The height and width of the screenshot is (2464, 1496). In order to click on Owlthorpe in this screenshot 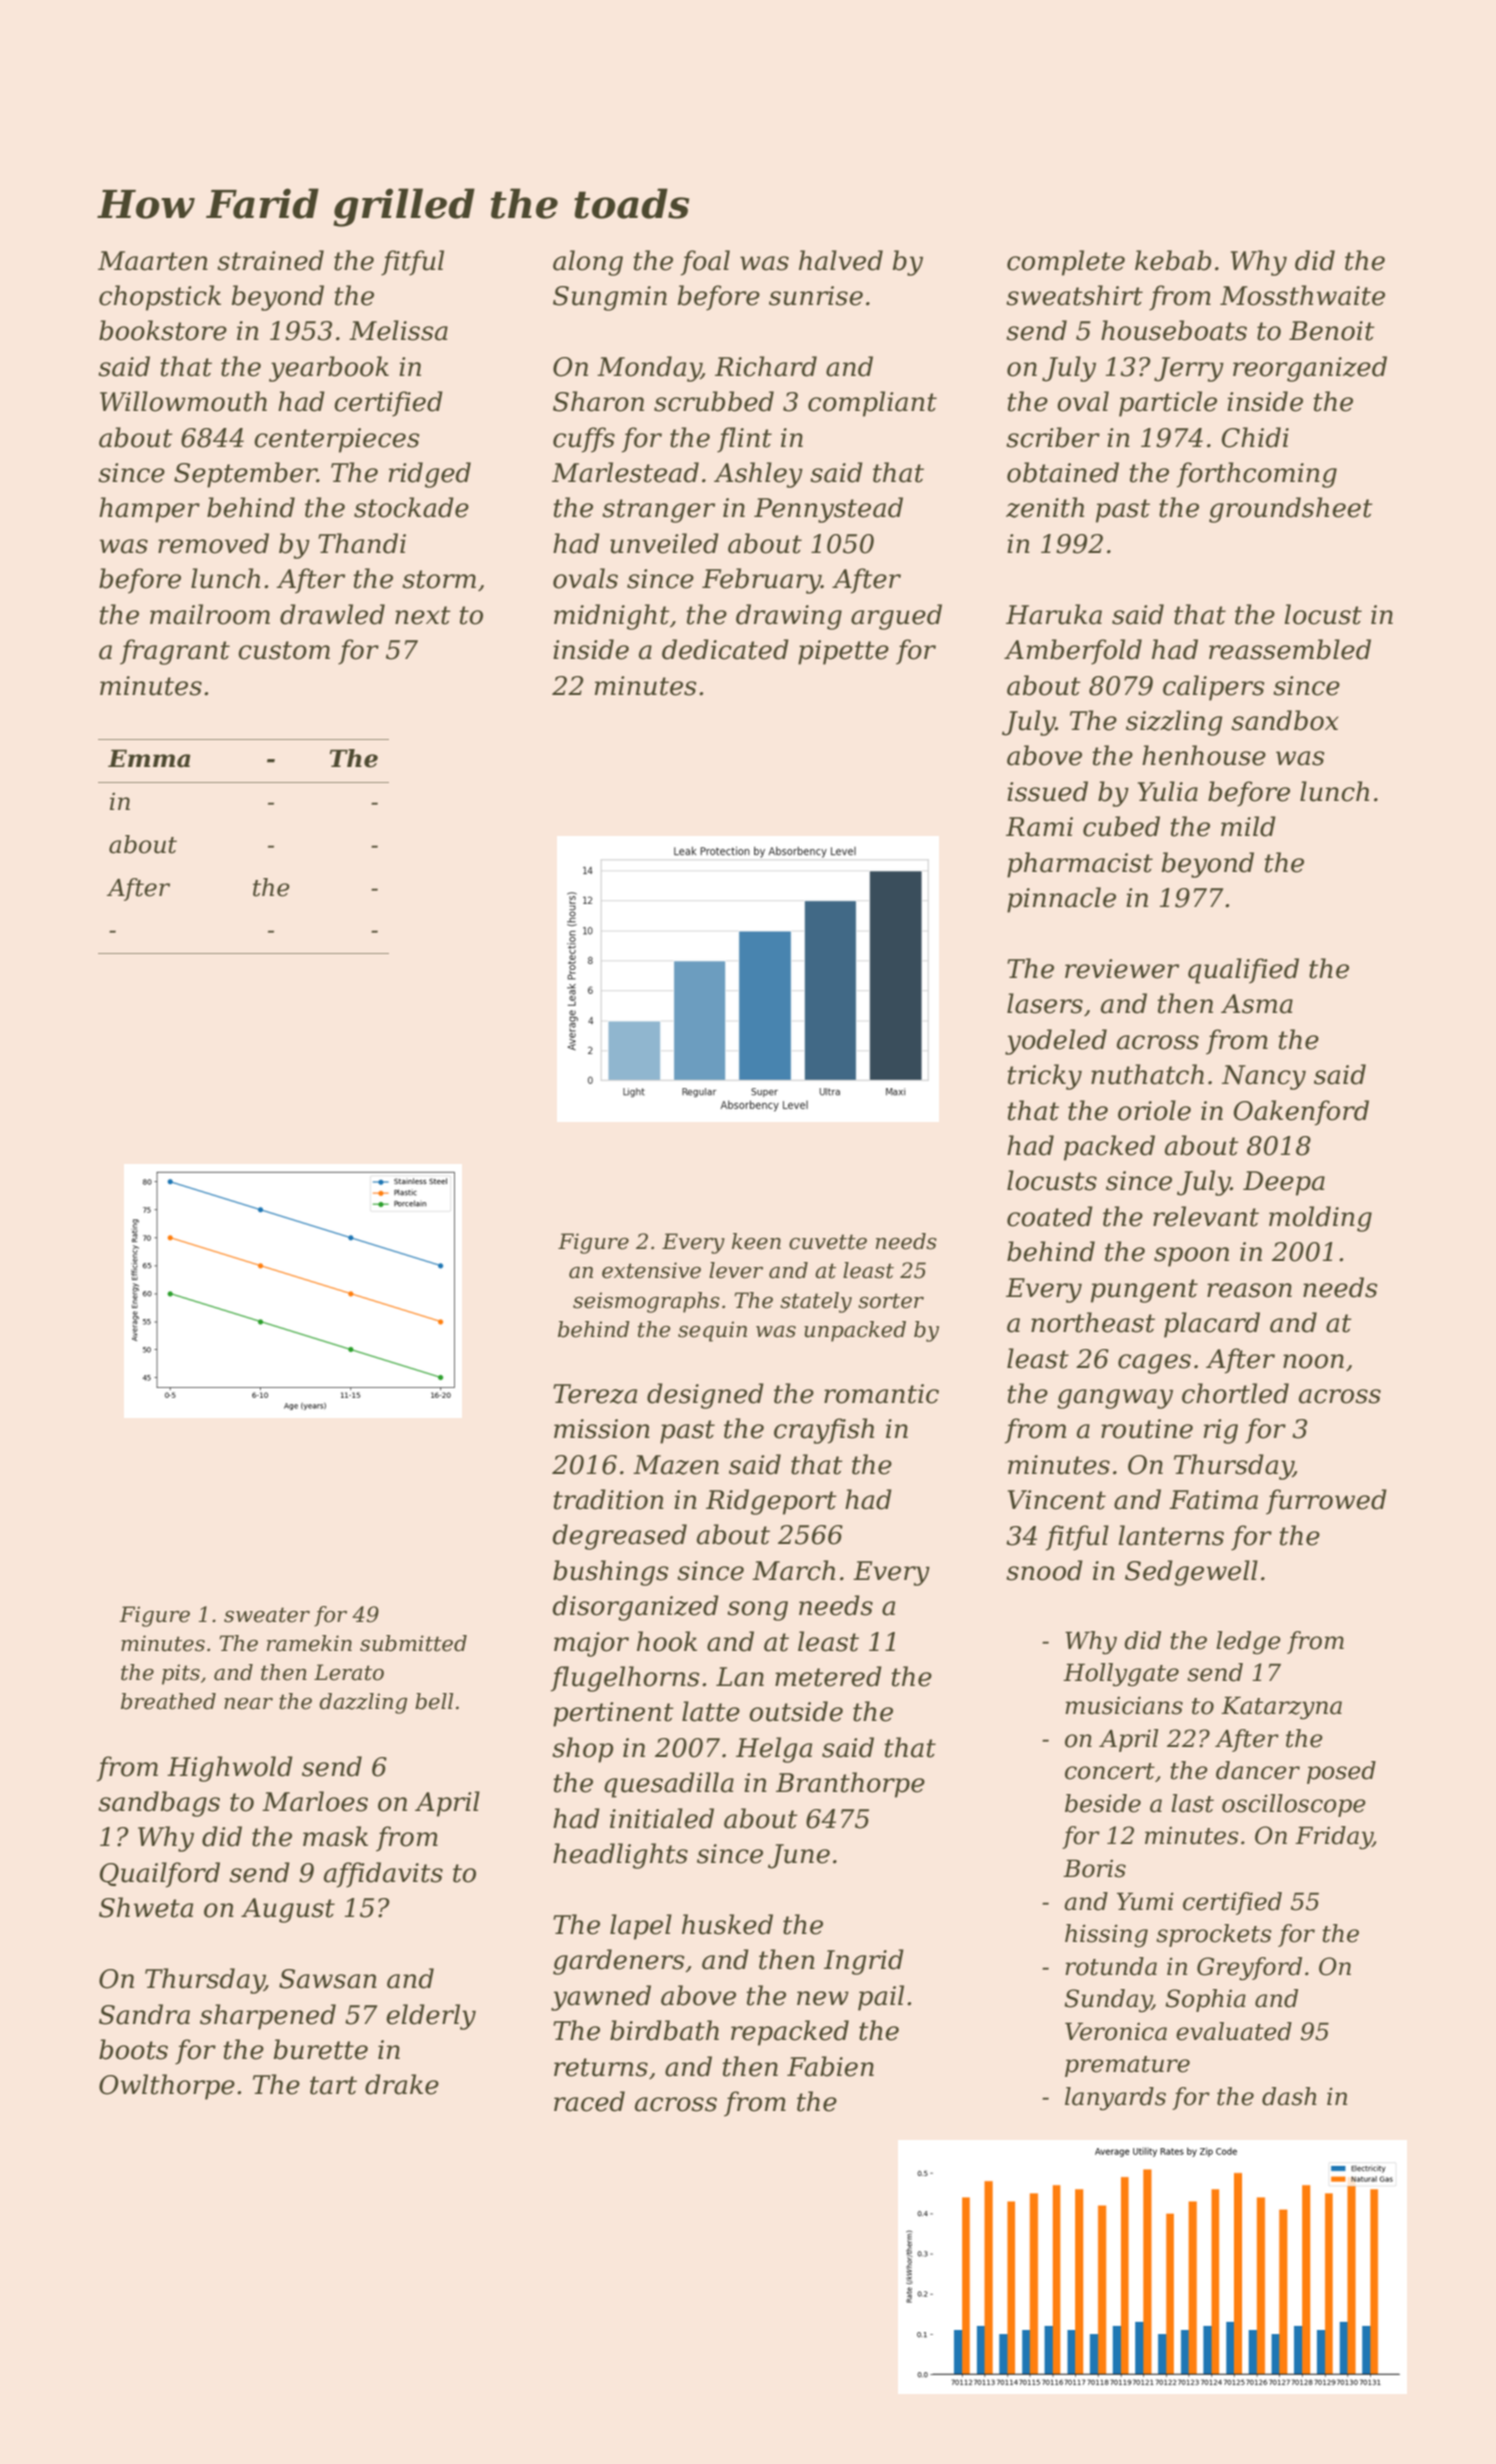, I will do `click(167, 2087)`.
